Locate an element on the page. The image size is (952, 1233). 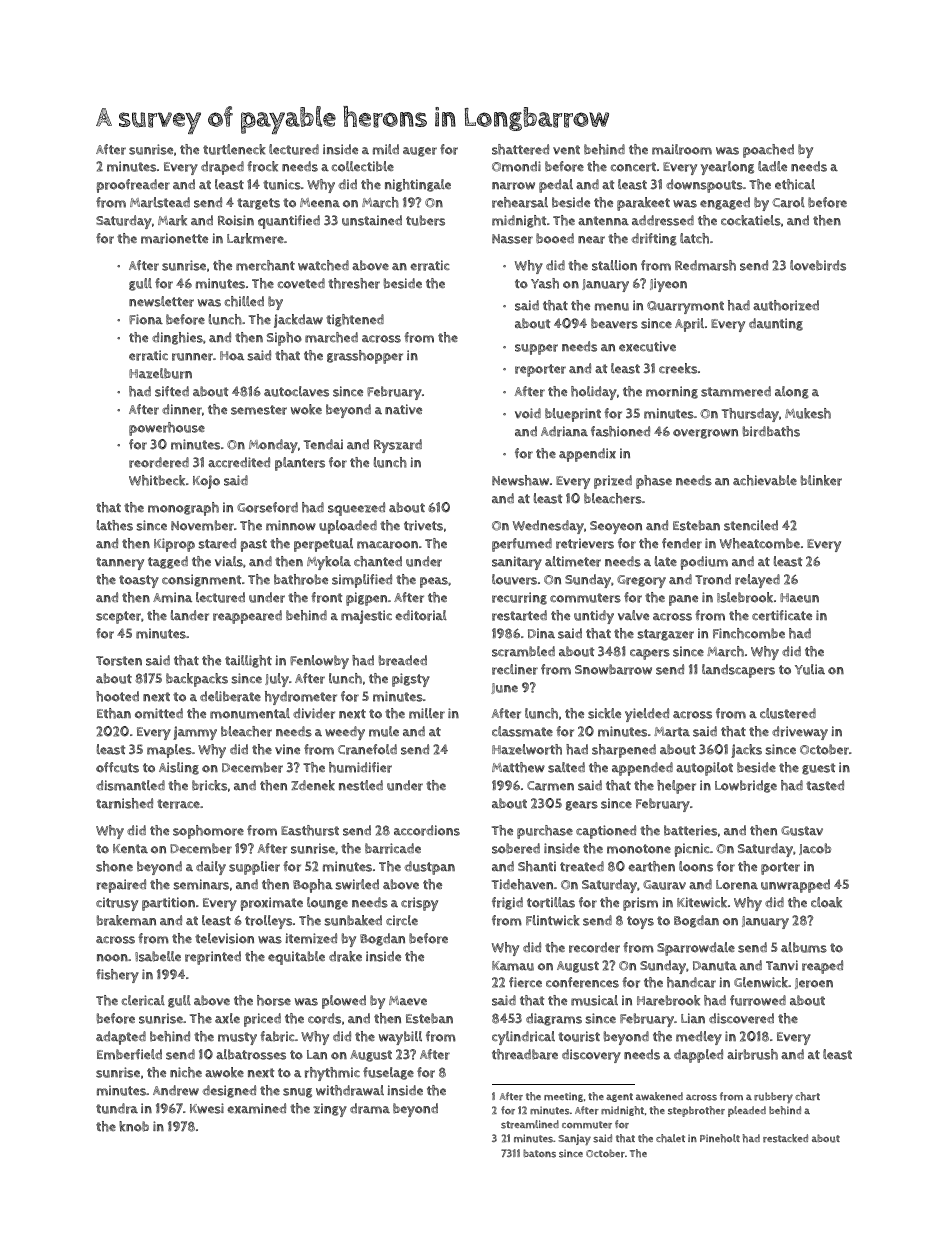
Mukesh is located at coordinates (808, 413).
